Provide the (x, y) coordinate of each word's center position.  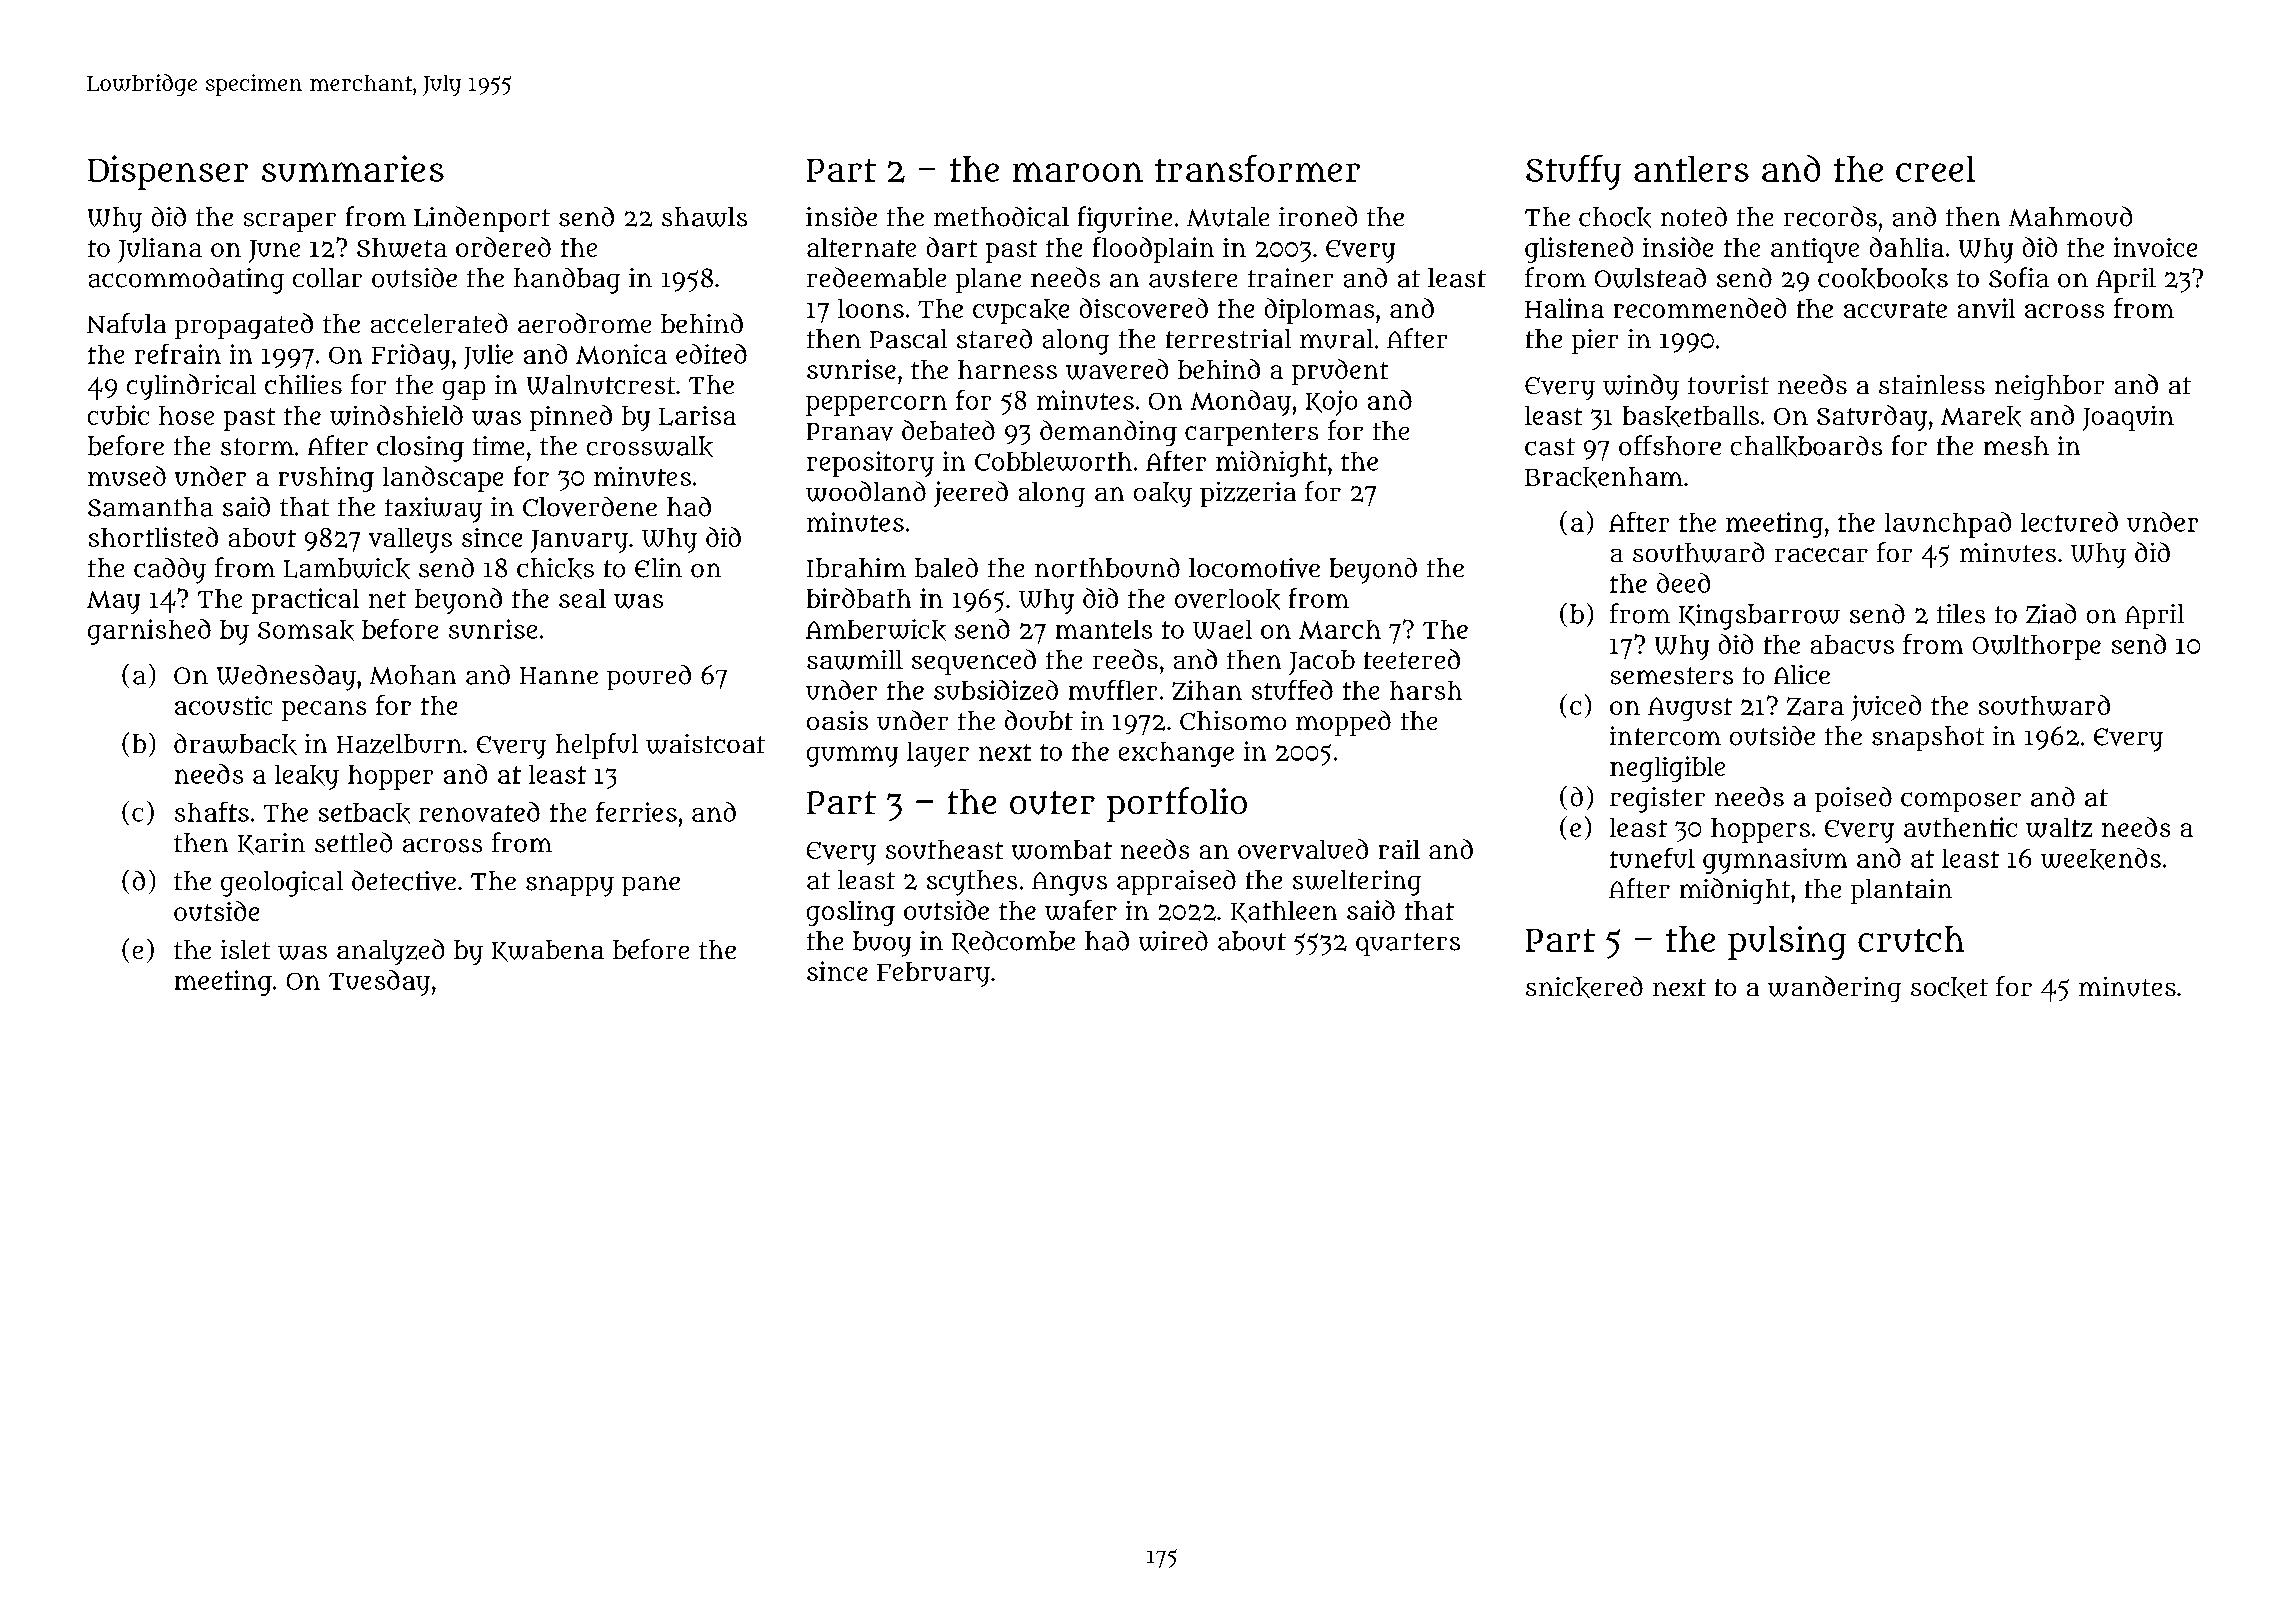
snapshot (1928, 738)
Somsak (306, 630)
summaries (353, 168)
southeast (944, 849)
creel (1935, 169)
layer (938, 754)
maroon (1078, 172)
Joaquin (2128, 418)
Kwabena (548, 951)
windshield (396, 415)
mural (1336, 339)
